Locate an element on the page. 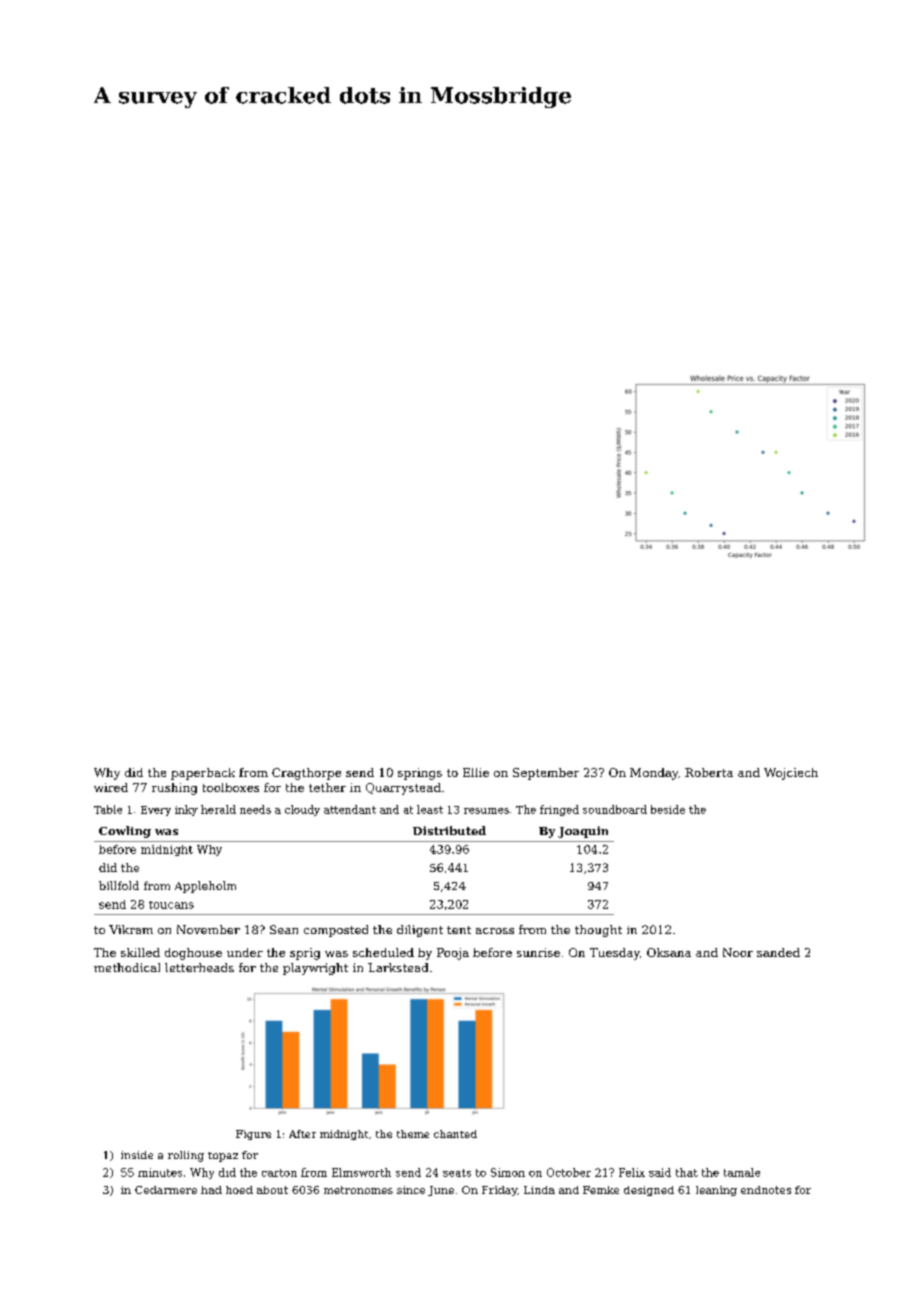 This page has width=924, height=1308. Appleholm is located at coordinates (205, 887).
